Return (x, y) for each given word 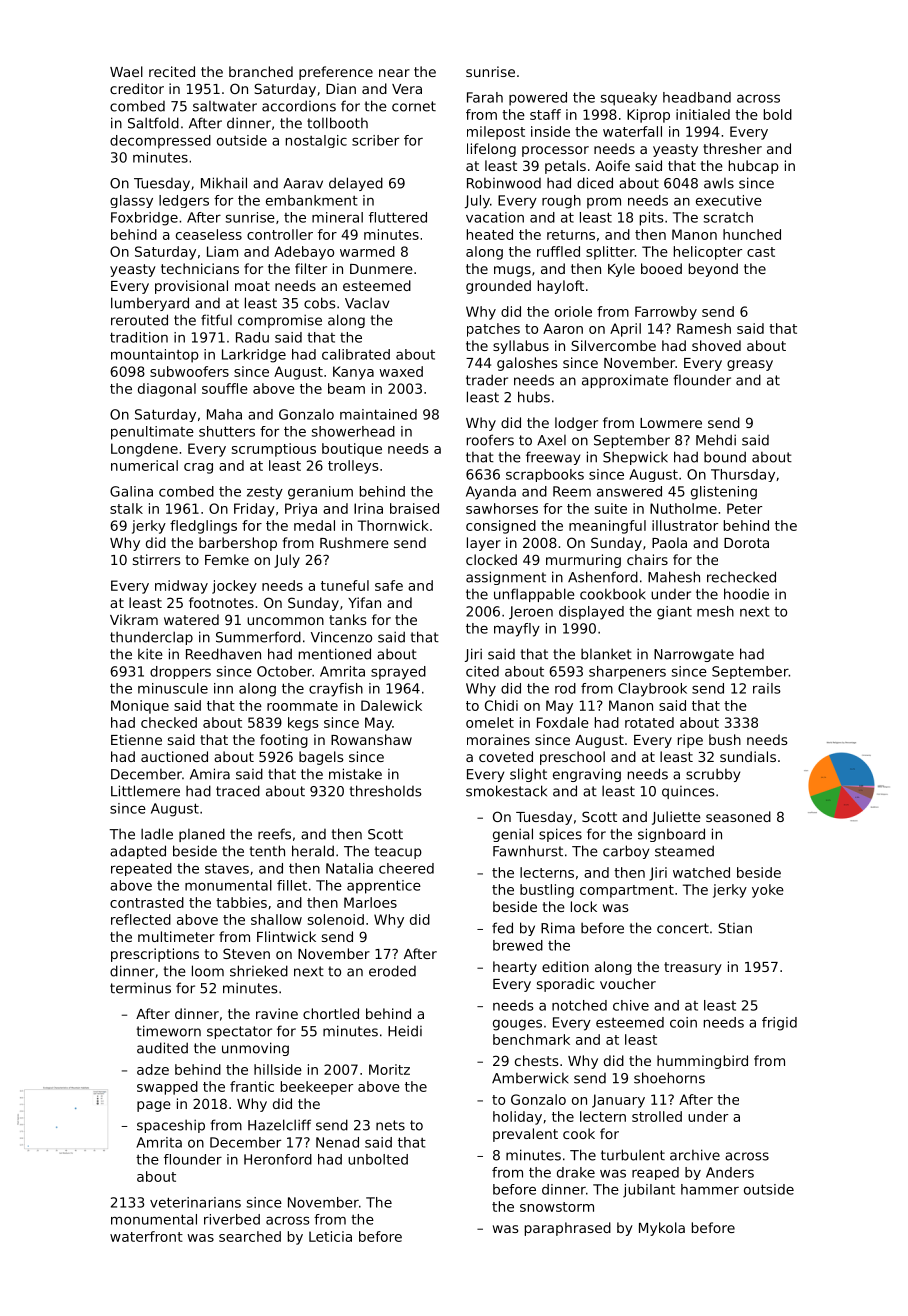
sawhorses (502, 508)
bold (778, 114)
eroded (392, 971)
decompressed (160, 142)
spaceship (171, 1126)
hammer (710, 1189)
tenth (267, 851)
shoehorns (669, 1078)
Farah (485, 97)
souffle (225, 388)
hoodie (746, 594)
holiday (517, 1118)
